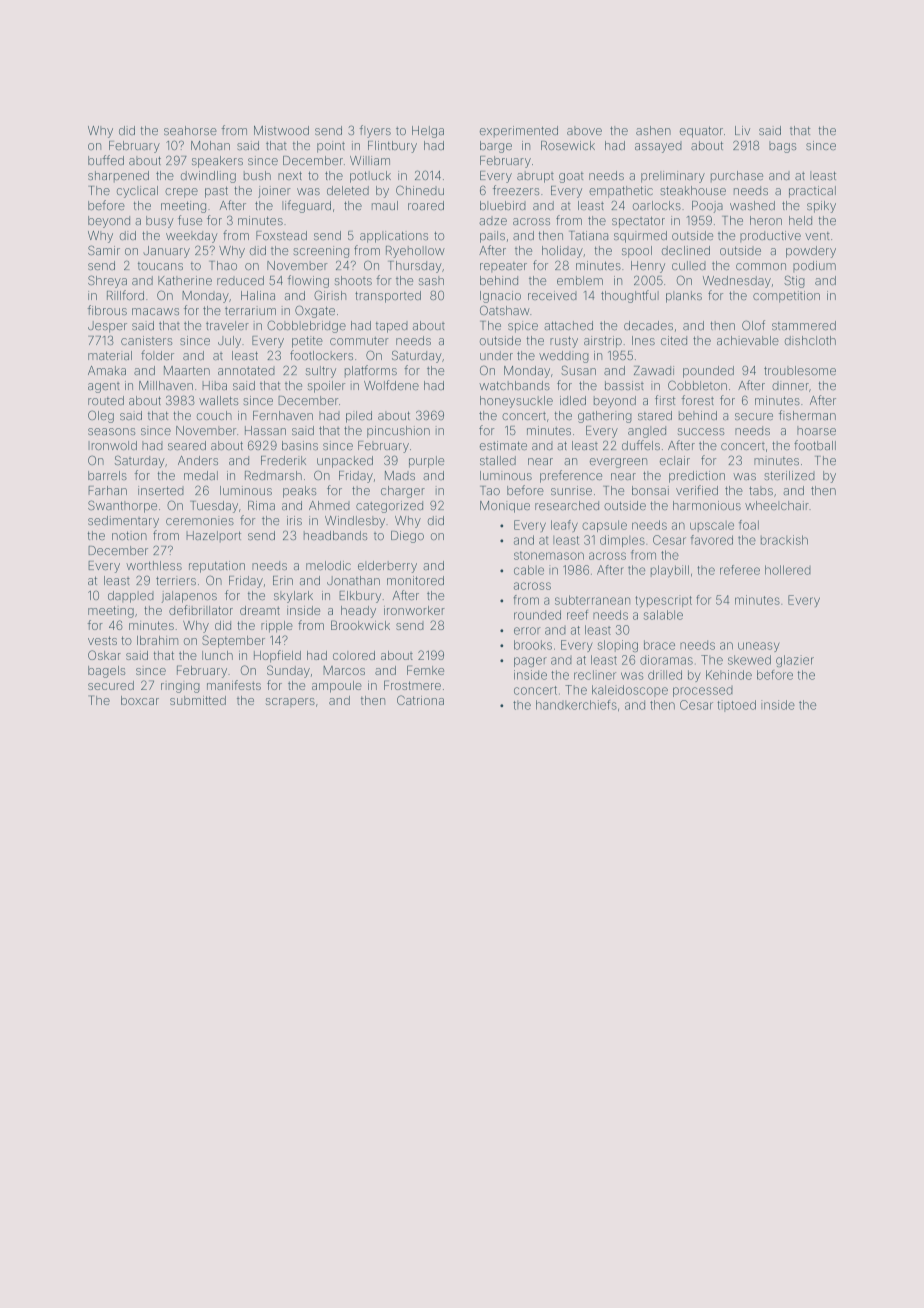  Describe the element at coordinates (157, 355) in the image. I see `folder` at that location.
